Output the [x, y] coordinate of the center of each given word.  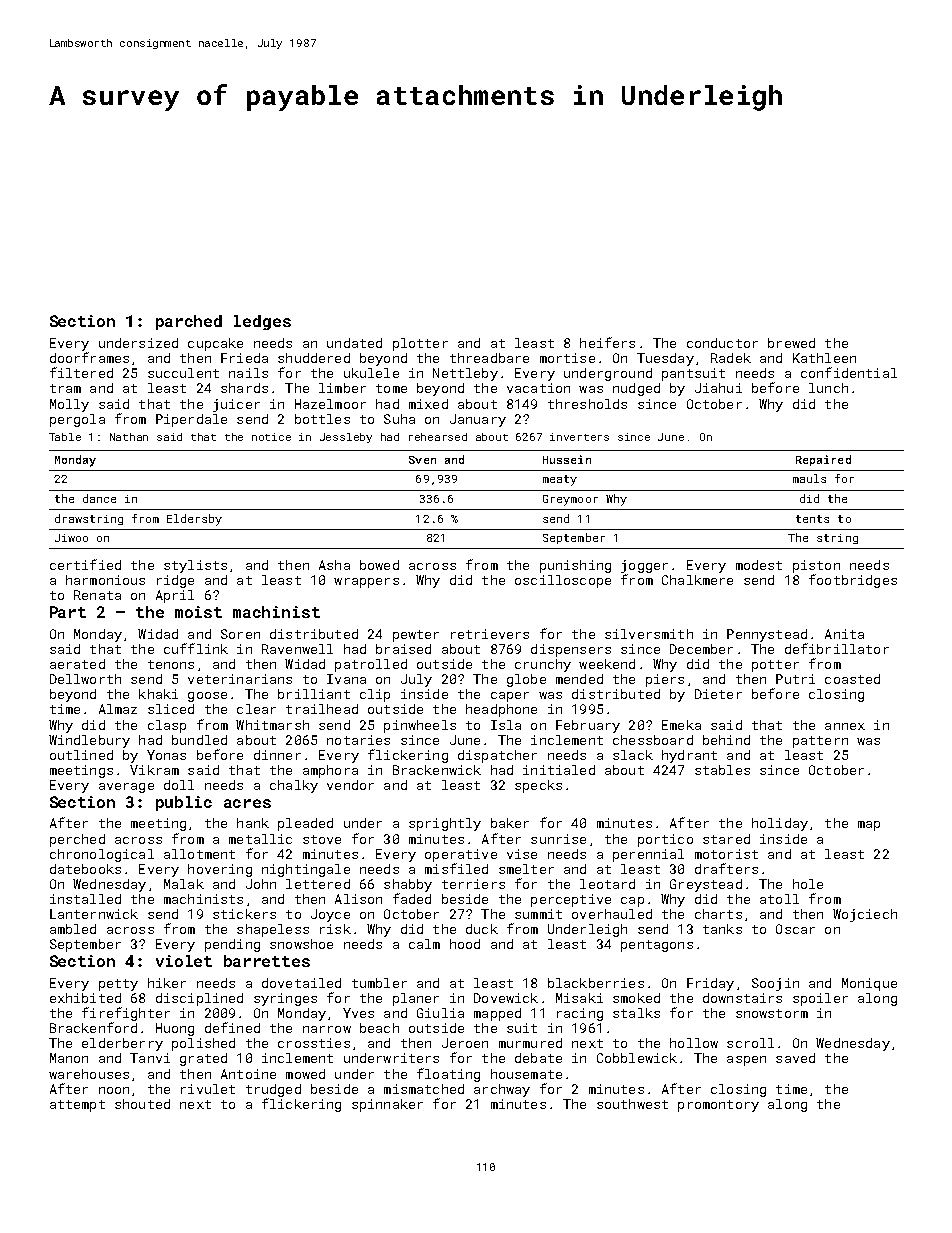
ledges [262, 322]
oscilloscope [563, 581]
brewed [791, 343]
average [126, 788]
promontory [718, 1106]
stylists [195, 566]
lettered [318, 884]
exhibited [85, 998]
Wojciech [865, 915]
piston [816, 566]
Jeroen [465, 1043]
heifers [607, 342]
